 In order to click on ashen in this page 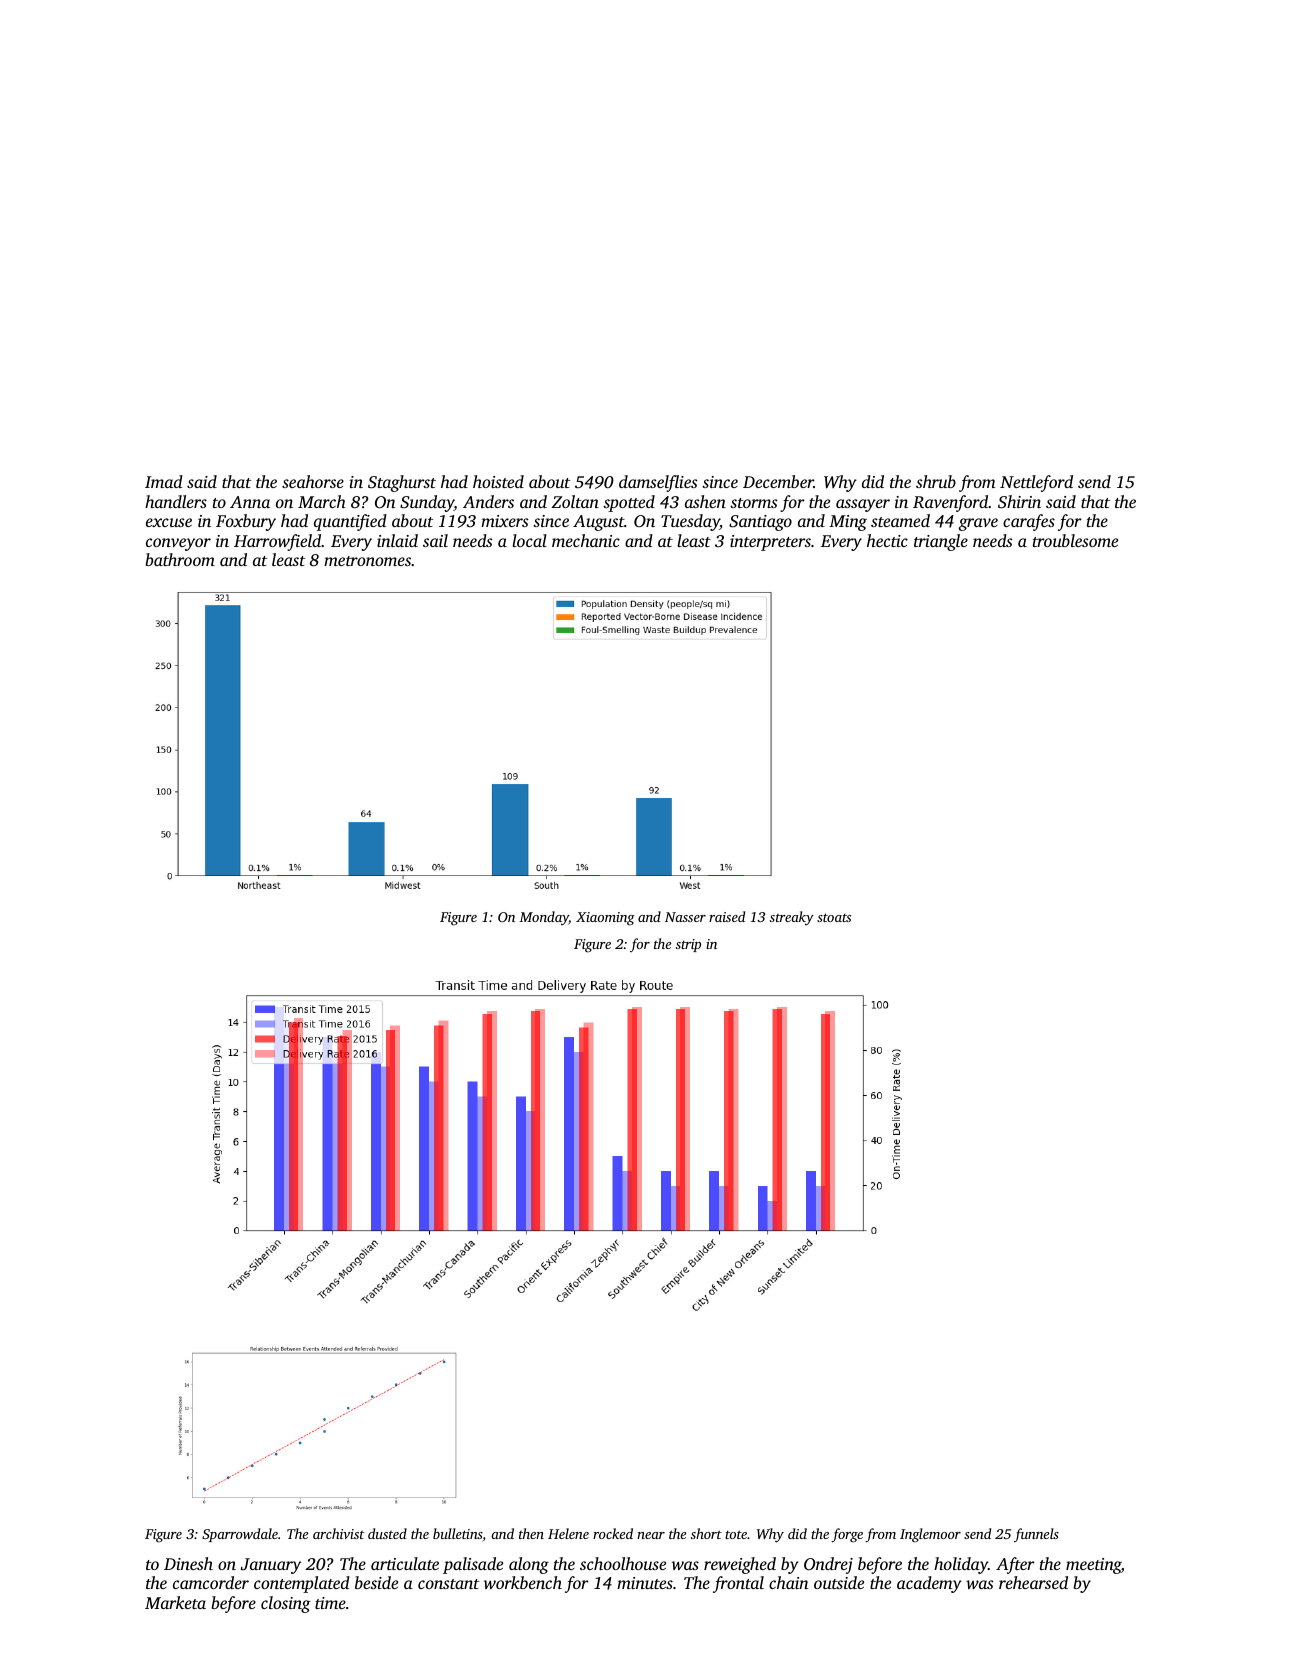, I will do `click(705, 501)`.
